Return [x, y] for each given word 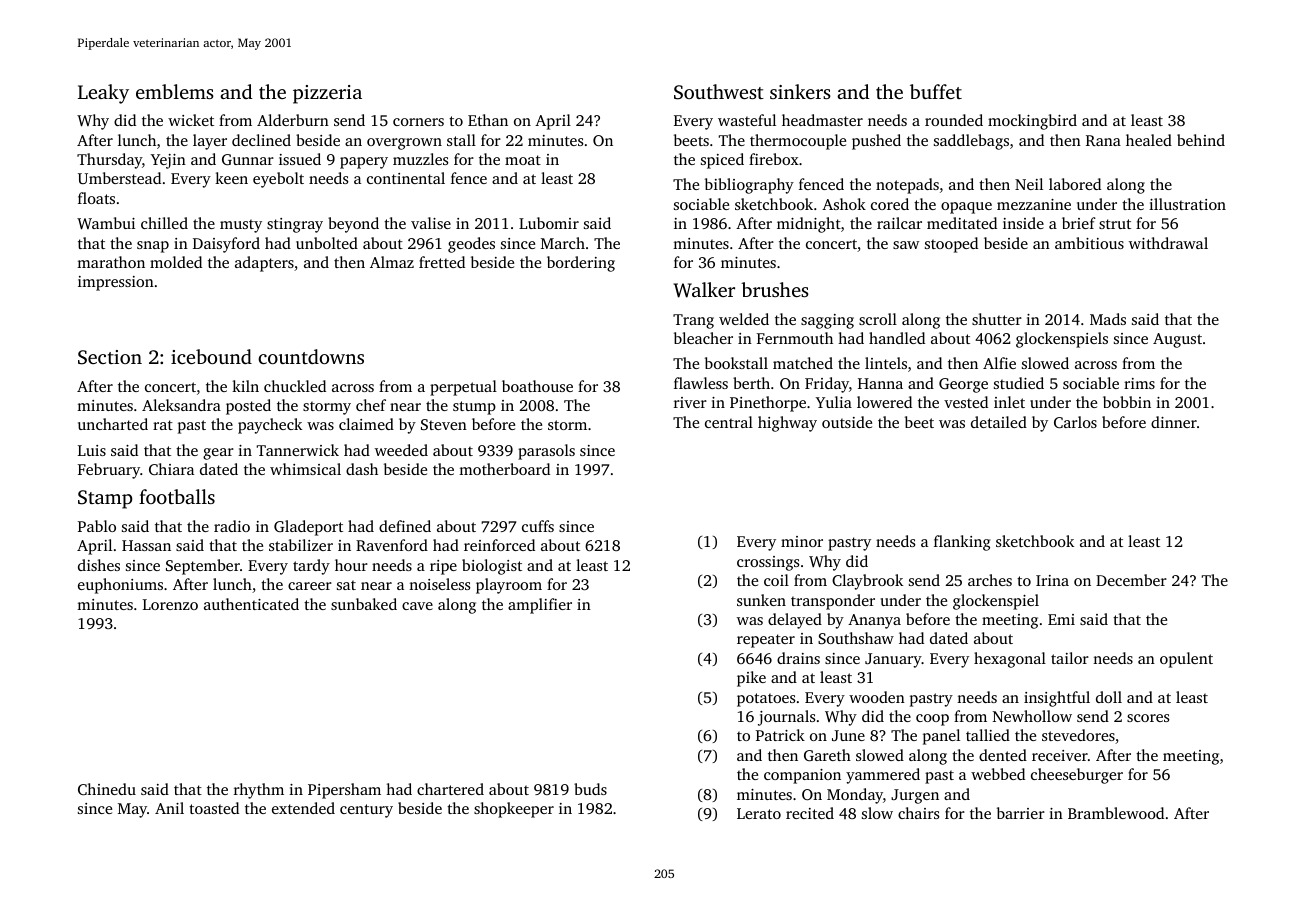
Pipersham [344, 791]
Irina [1052, 580]
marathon [111, 262]
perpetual [463, 388]
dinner [1174, 422]
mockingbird [1032, 122]
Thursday [109, 161]
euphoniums [120, 586]
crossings [768, 563]
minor [802, 541]
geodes [471, 245]
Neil [1029, 184]
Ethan [488, 120]
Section [110, 357]
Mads [1108, 319]
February [109, 471]
